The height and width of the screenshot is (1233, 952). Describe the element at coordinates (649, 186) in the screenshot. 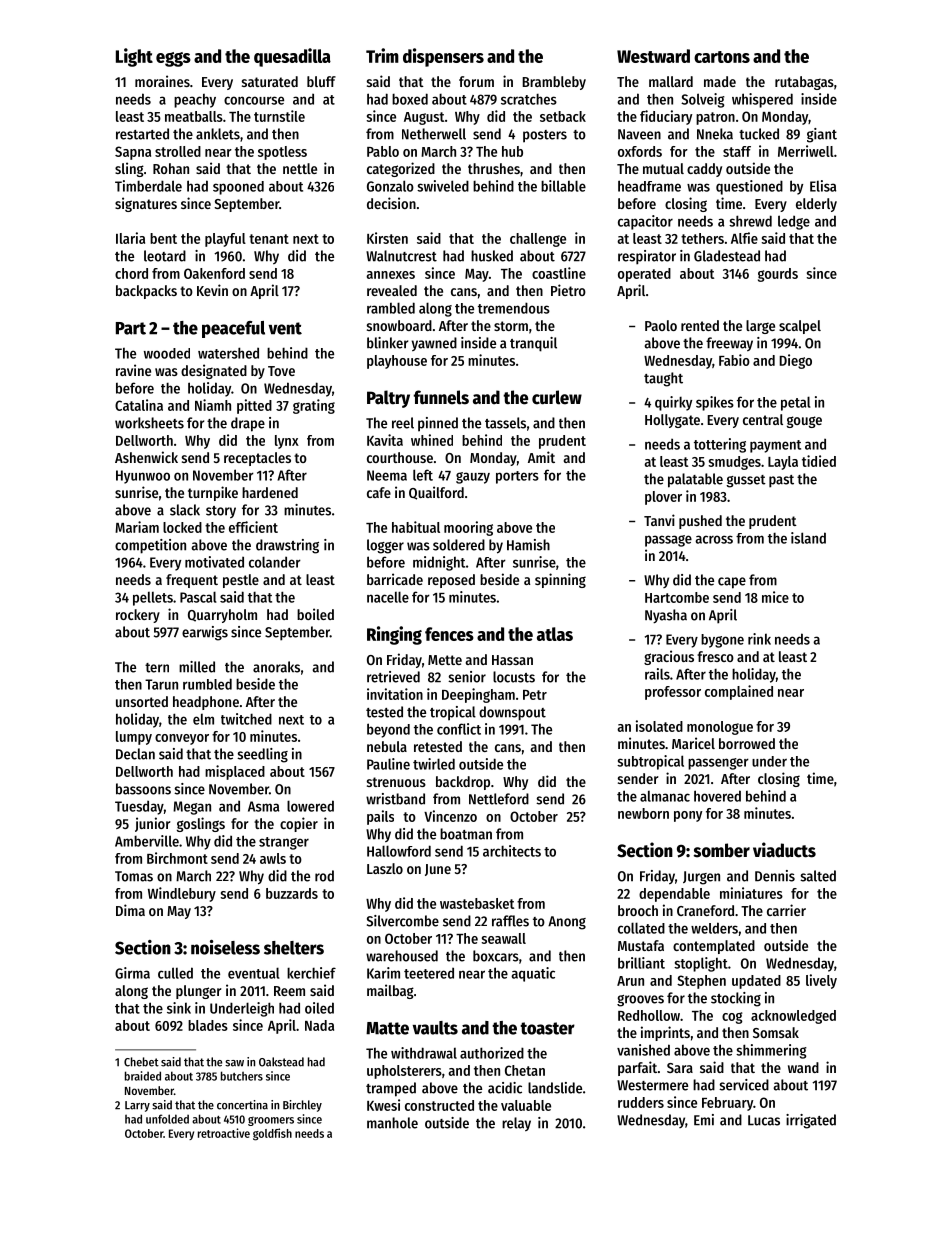

I see `headframe` at that location.
